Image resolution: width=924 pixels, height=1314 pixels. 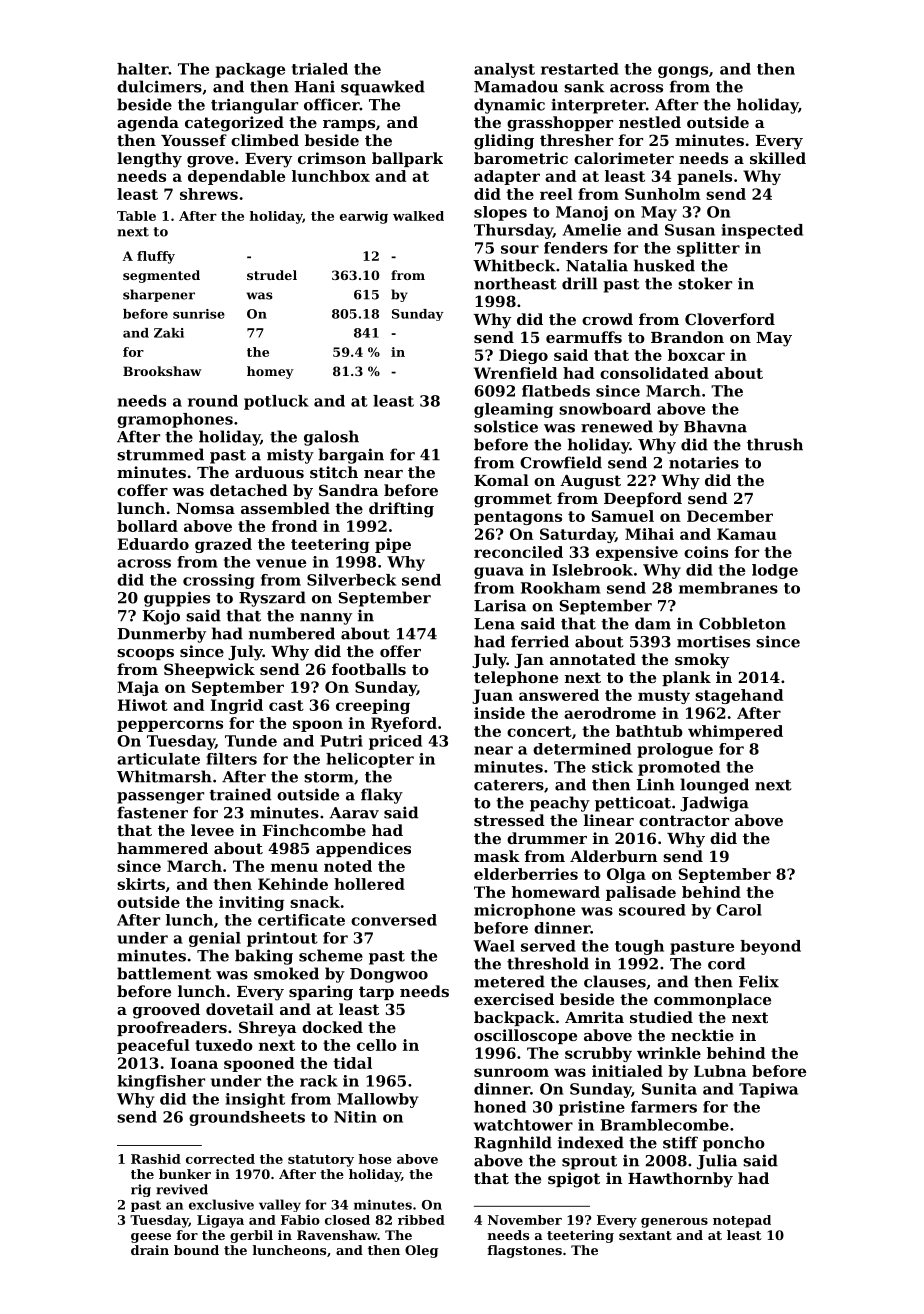 I want to click on cast, so click(x=286, y=705).
